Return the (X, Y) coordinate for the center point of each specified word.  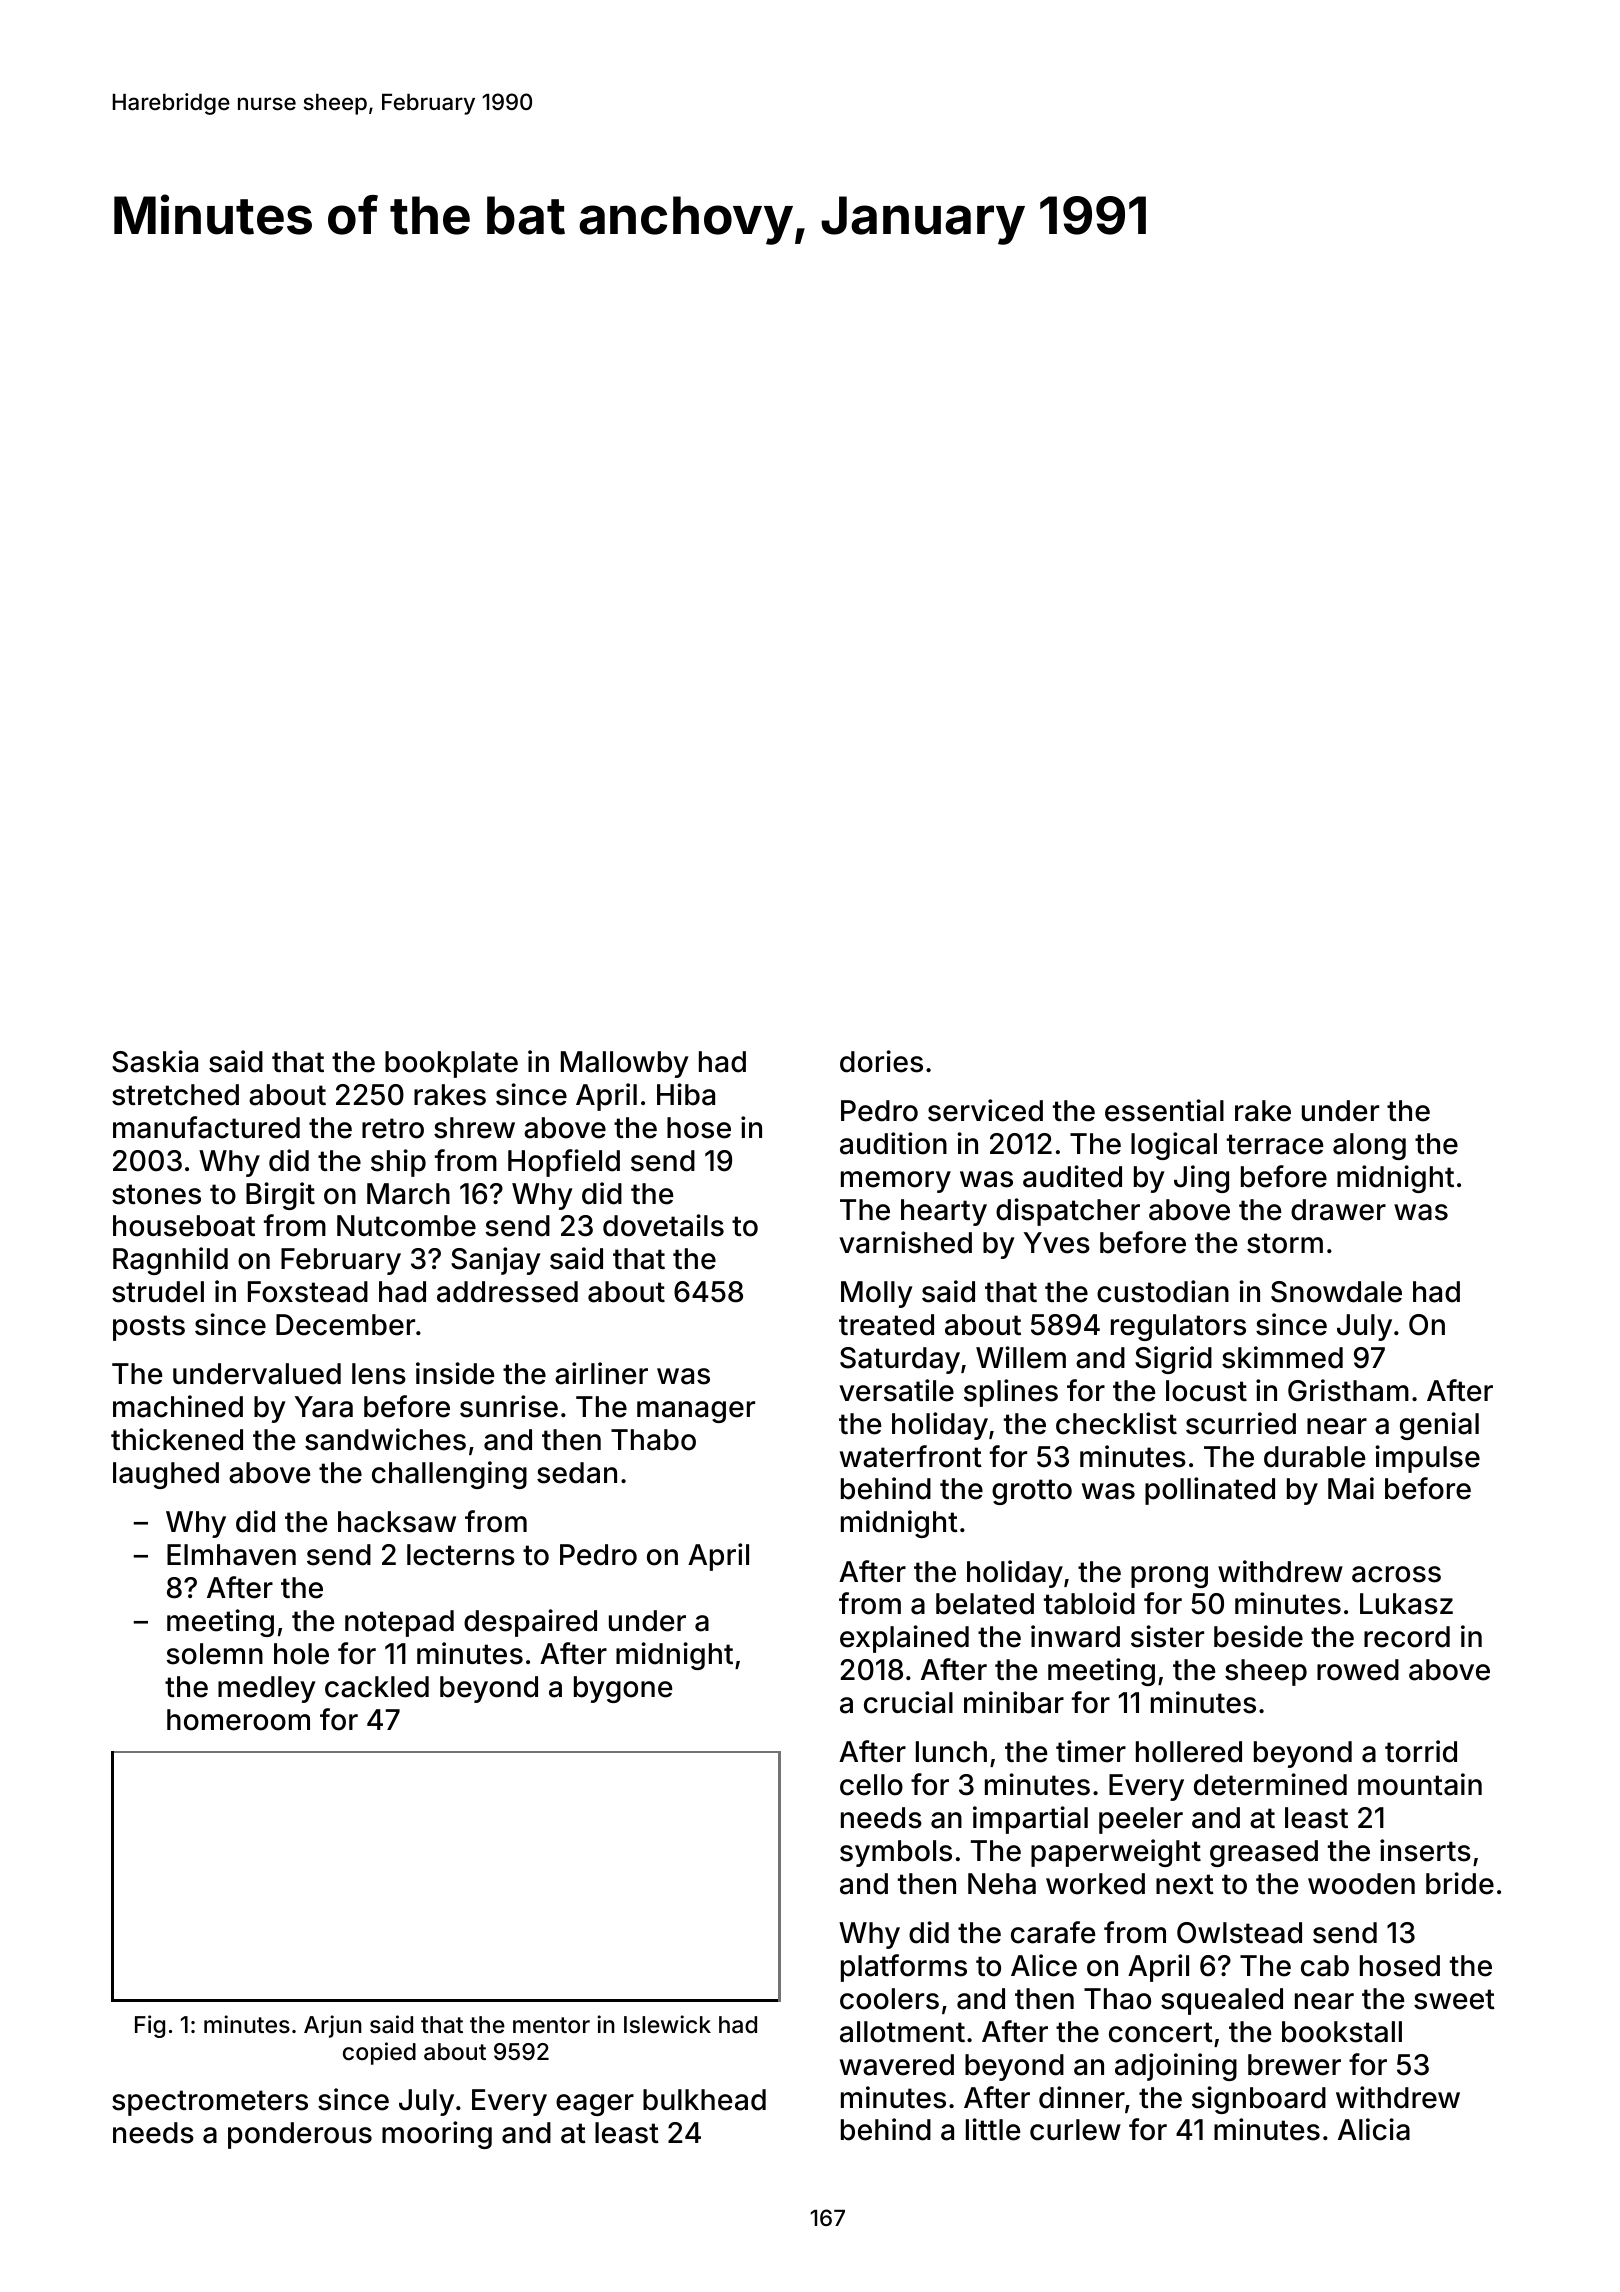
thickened (177, 1439)
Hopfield (564, 1163)
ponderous (300, 2135)
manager (696, 1412)
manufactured (206, 1127)
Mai (1351, 1488)
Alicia (1374, 2129)
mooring (437, 2135)
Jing (1201, 1179)
